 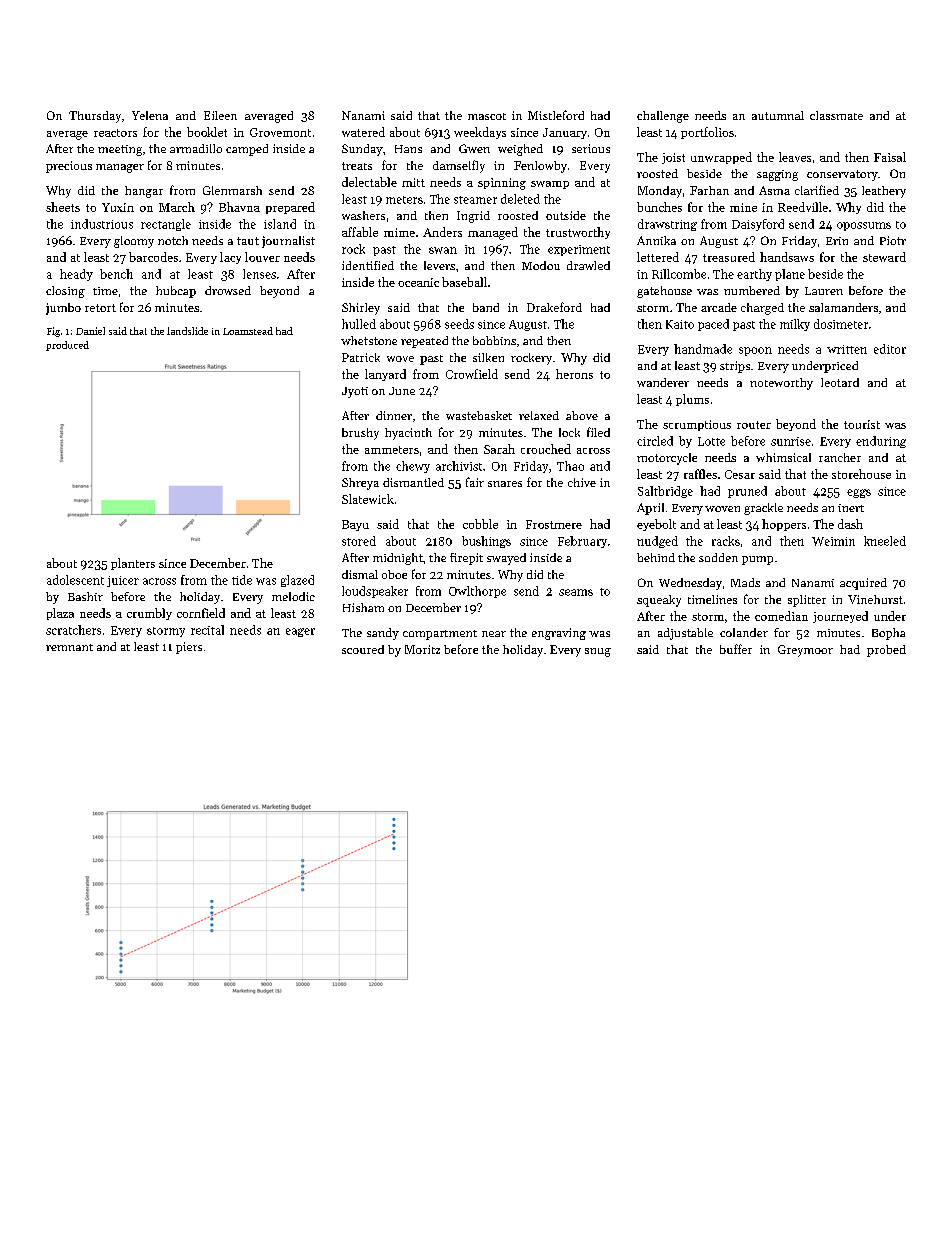 What do you see at coordinates (368, 499) in the page?
I see `Slatewick` at bounding box center [368, 499].
